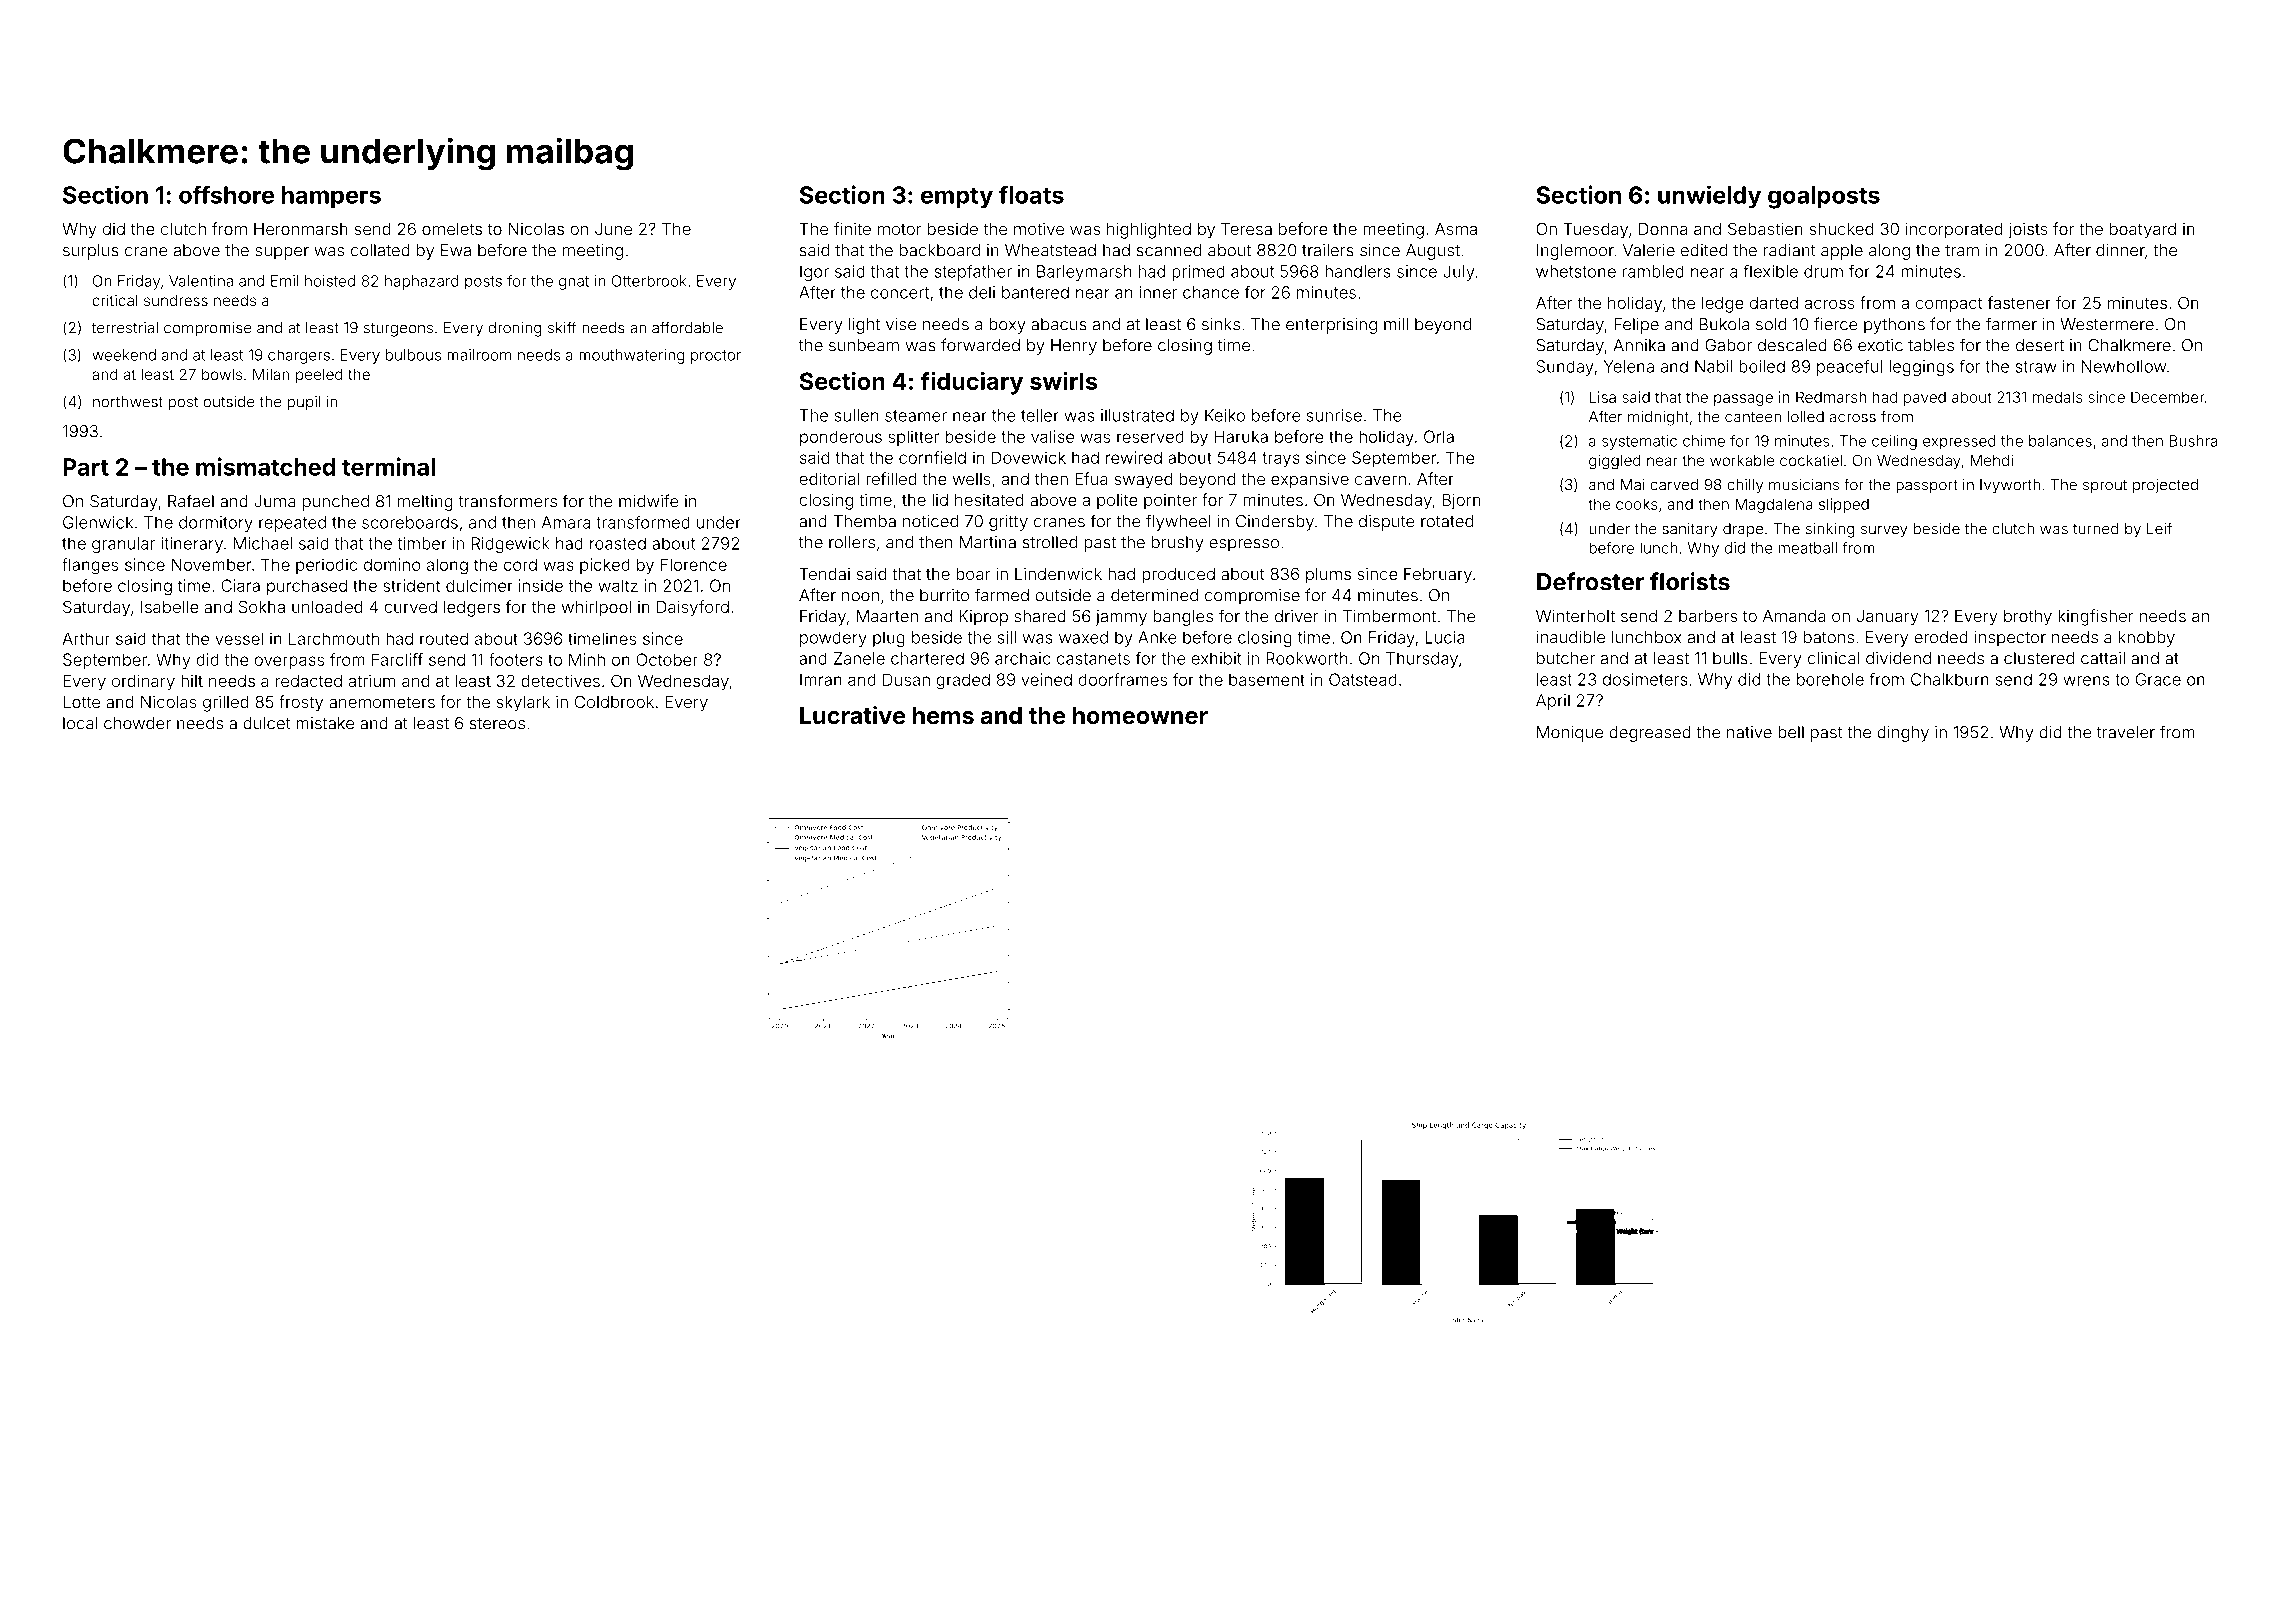 Image resolution: width=2282 pixels, height=1614 pixels. I want to click on Wheatstead, so click(1050, 250).
